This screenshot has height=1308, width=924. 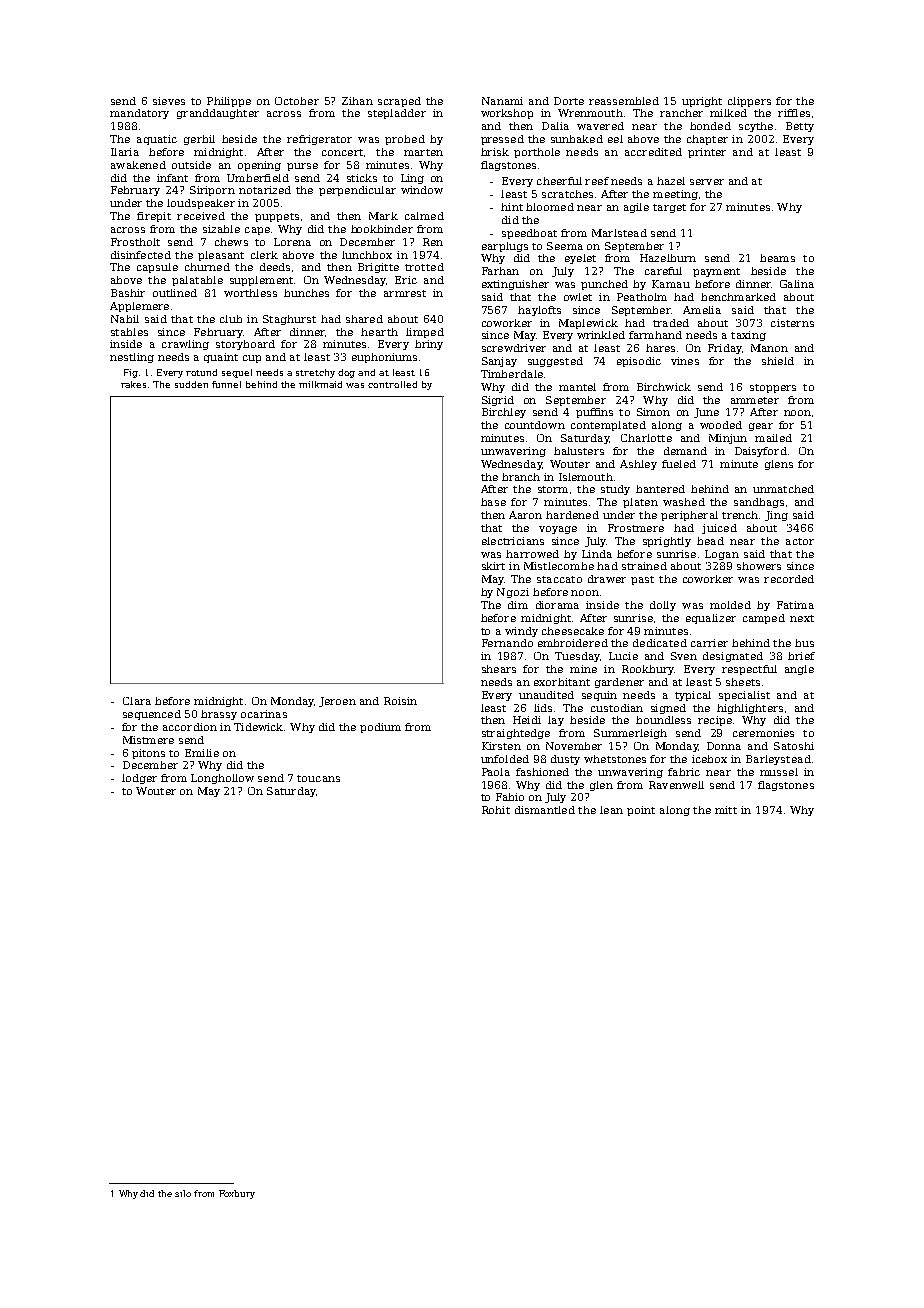 What do you see at coordinates (515, 285) in the screenshot?
I see `extinguisher` at bounding box center [515, 285].
